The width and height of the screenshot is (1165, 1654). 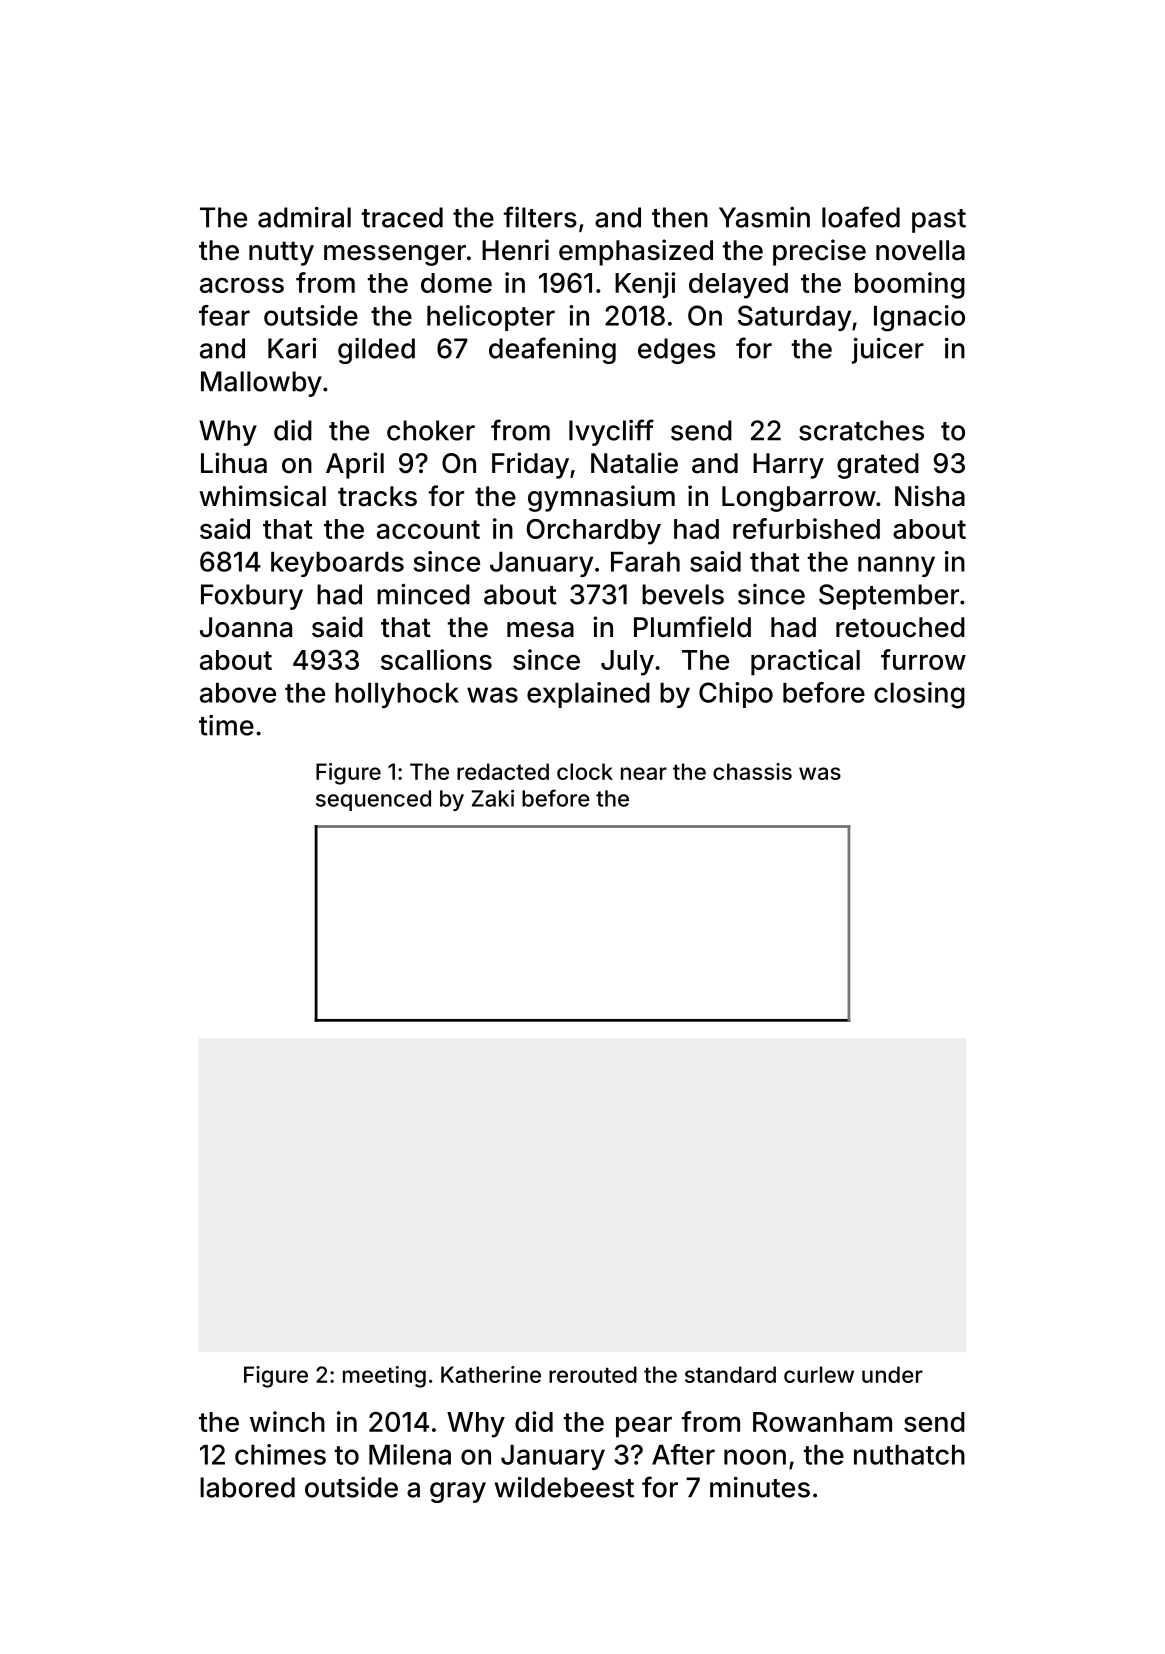 What do you see at coordinates (806, 528) in the screenshot?
I see `refurbished` at bounding box center [806, 528].
